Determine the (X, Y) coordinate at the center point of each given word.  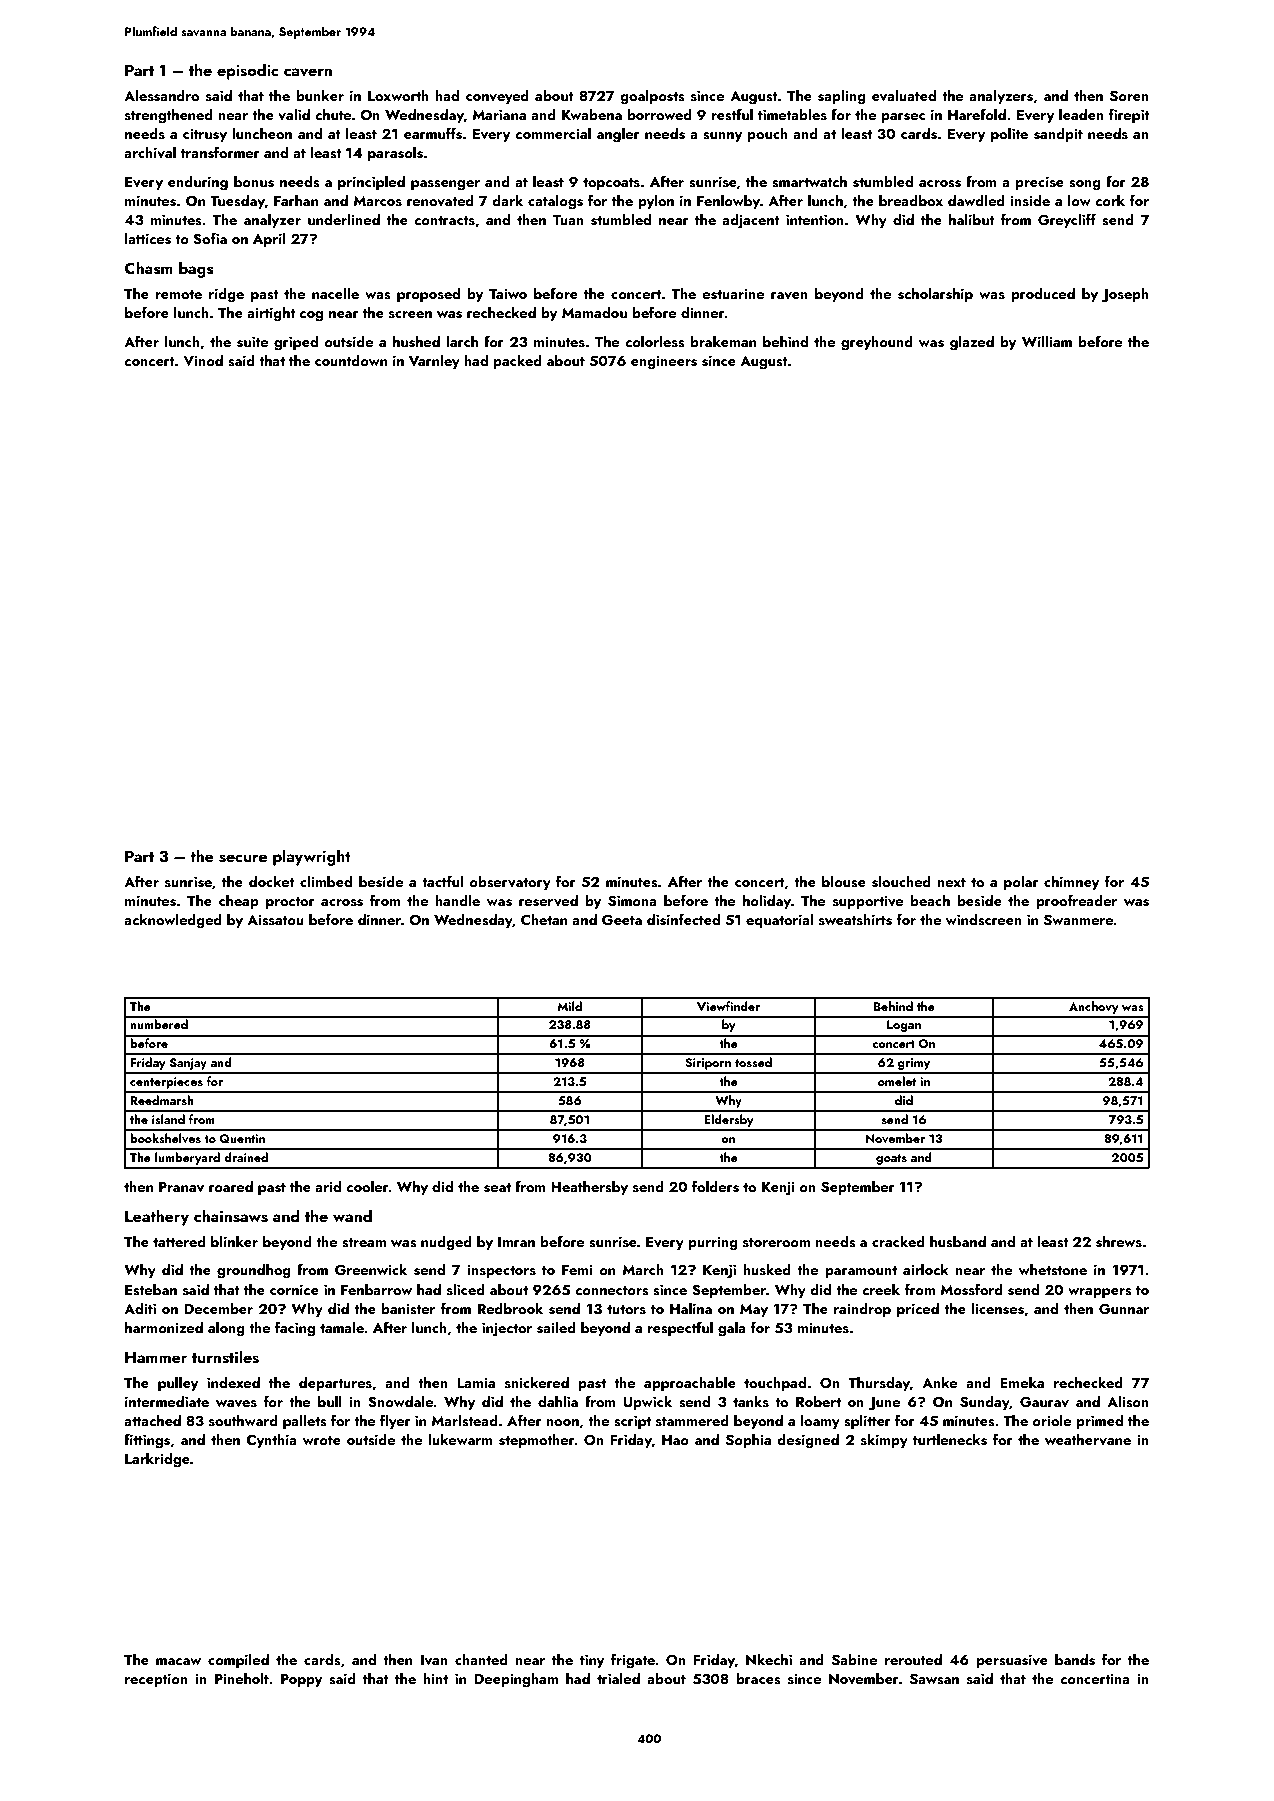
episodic (247, 71)
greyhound (877, 343)
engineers (664, 363)
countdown (351, 360)
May (754, 1310)
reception (156, 1680)
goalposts (652, 97)
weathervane (1088, 1439)
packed (517, 361)
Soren (1129, 96)
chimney (1071, 882)
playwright (312, 857)
